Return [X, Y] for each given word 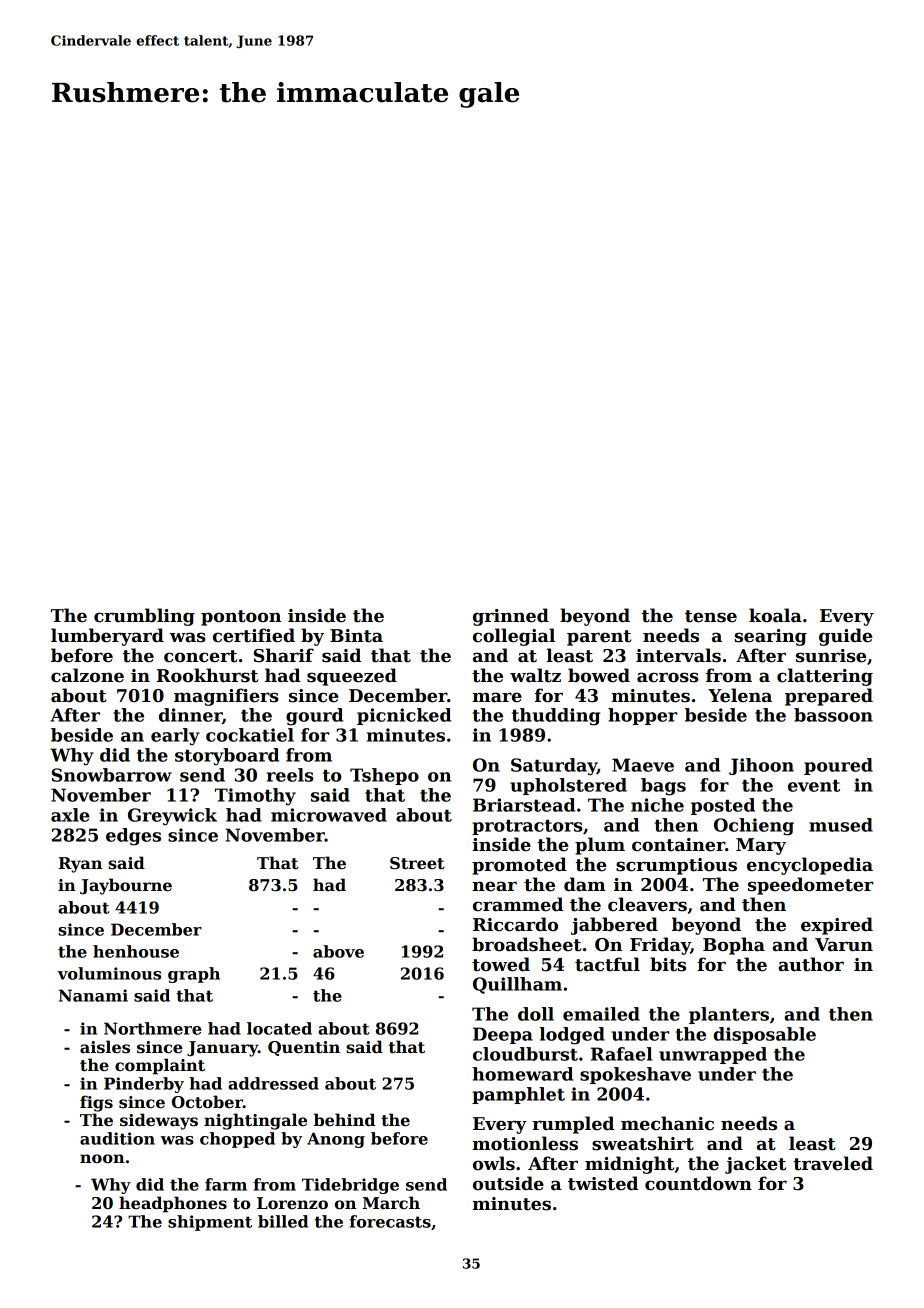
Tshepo [384, 776]
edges [133, 837]
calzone [87, 675]
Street [417, 863]
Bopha [734, 946]
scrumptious [676, 866]
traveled [833, 1163]
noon [102, 1159]
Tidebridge [350, 1186]
